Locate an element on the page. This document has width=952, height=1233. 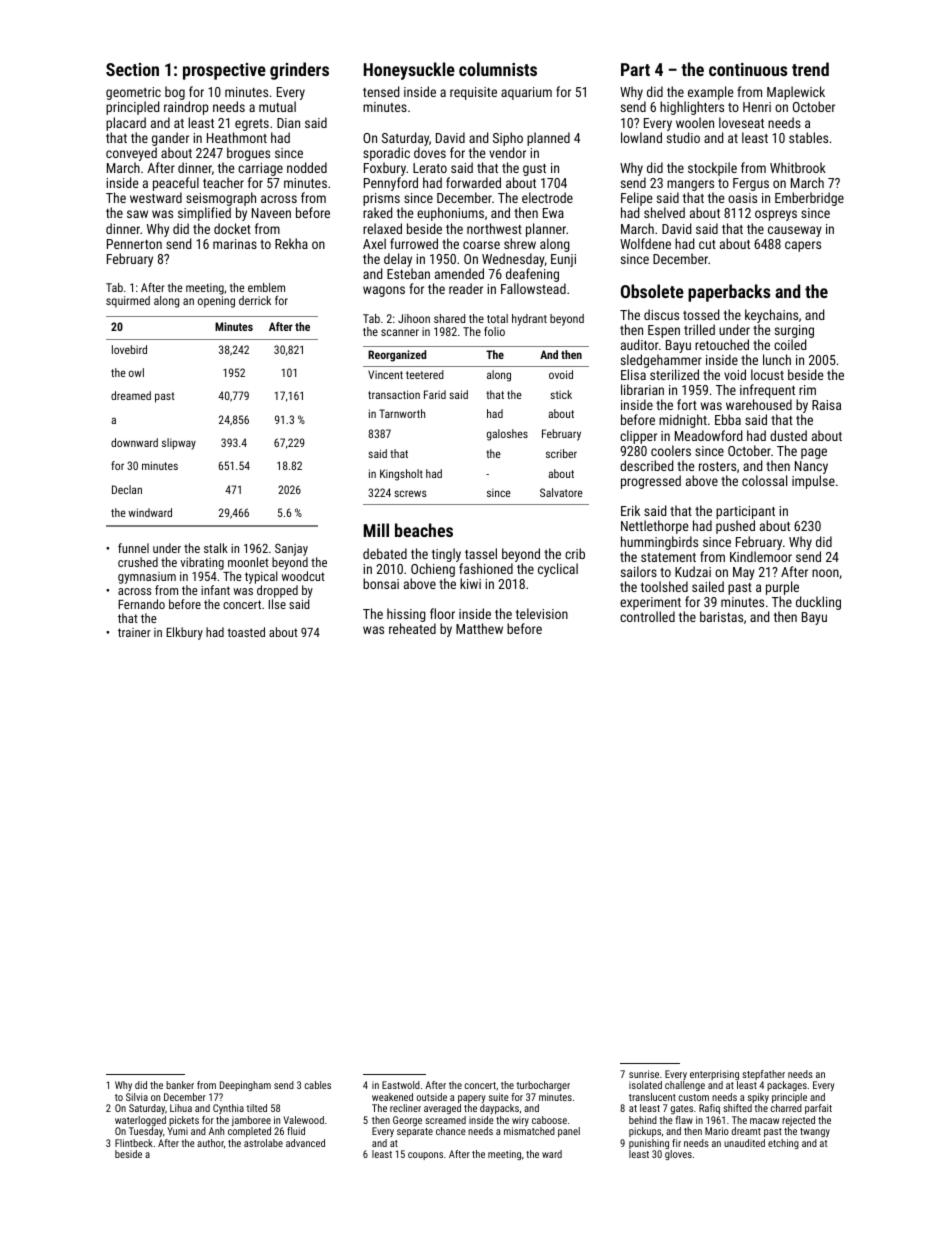
aquarium is located at coordinates (526, 93).
